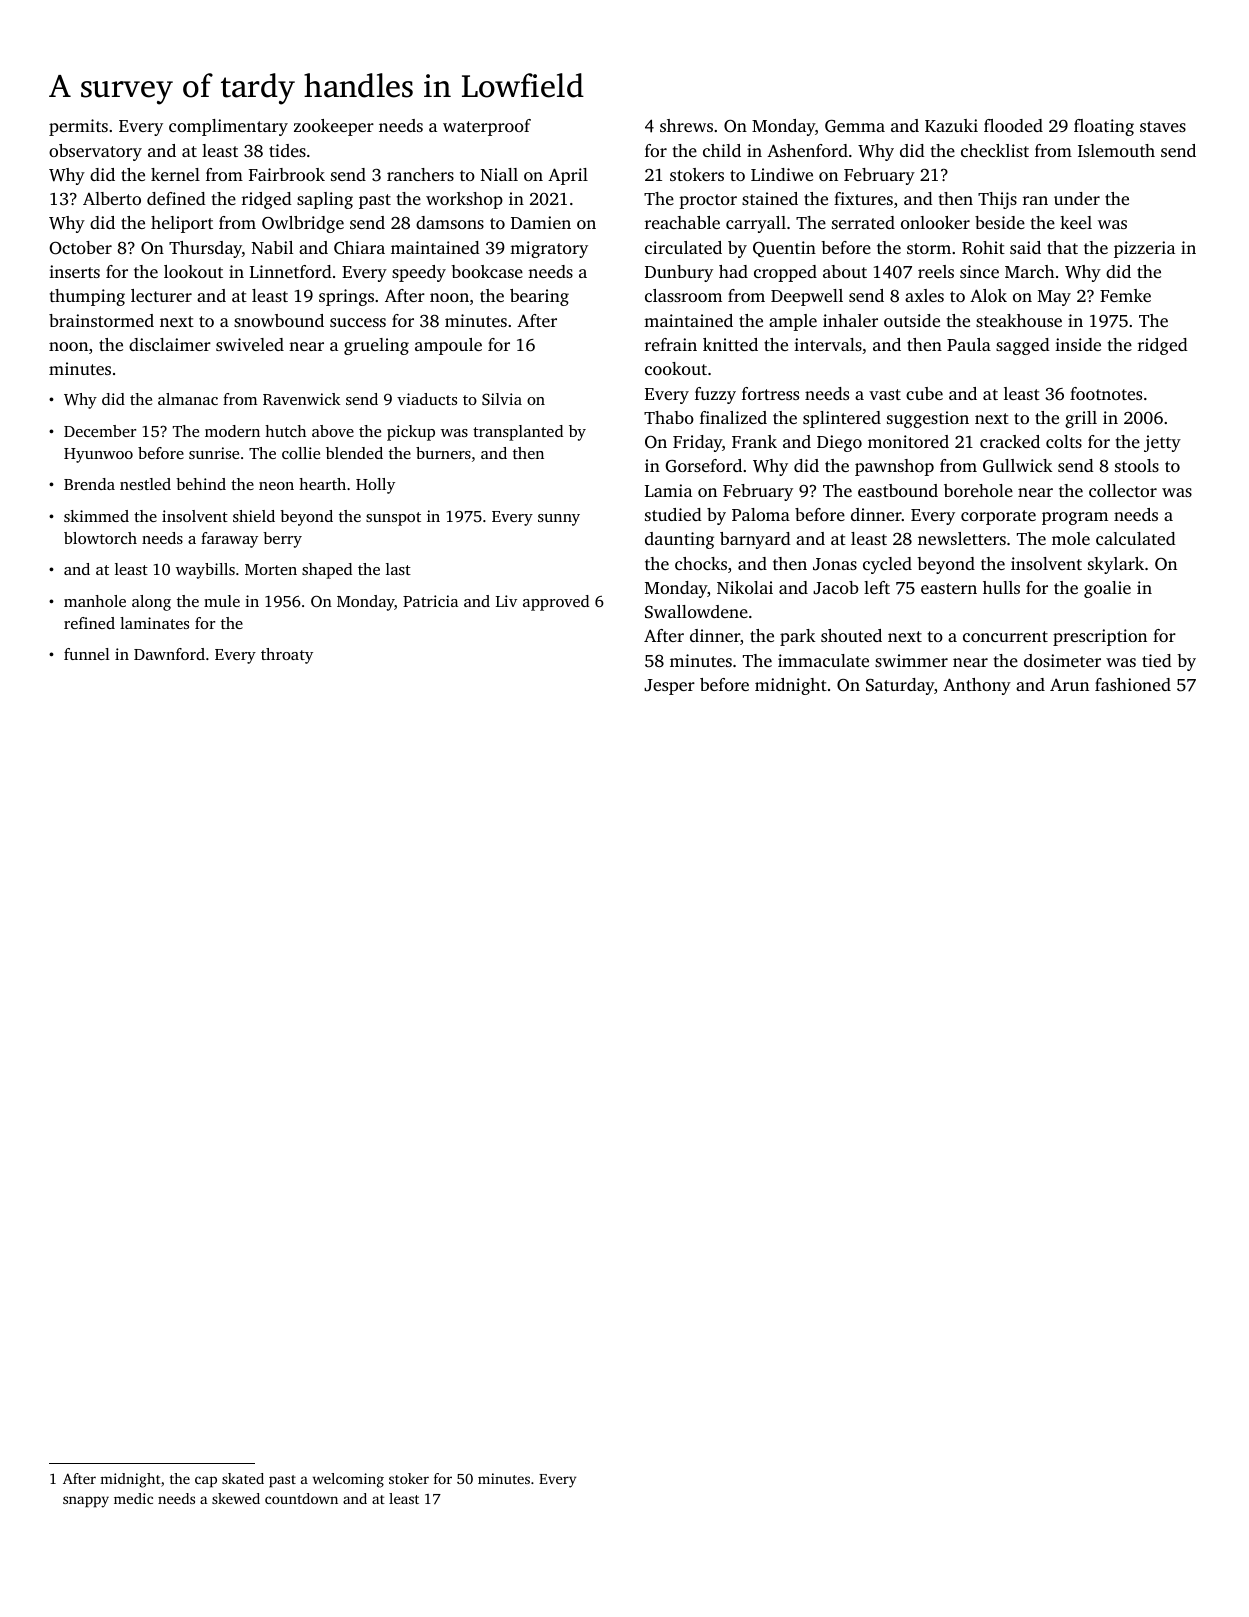 Image resolution: width=1249 pixels, height=1617 pixels. Describe the element at coordinates (518, 433) in the screenshot. I see `transplanted` at that location.
